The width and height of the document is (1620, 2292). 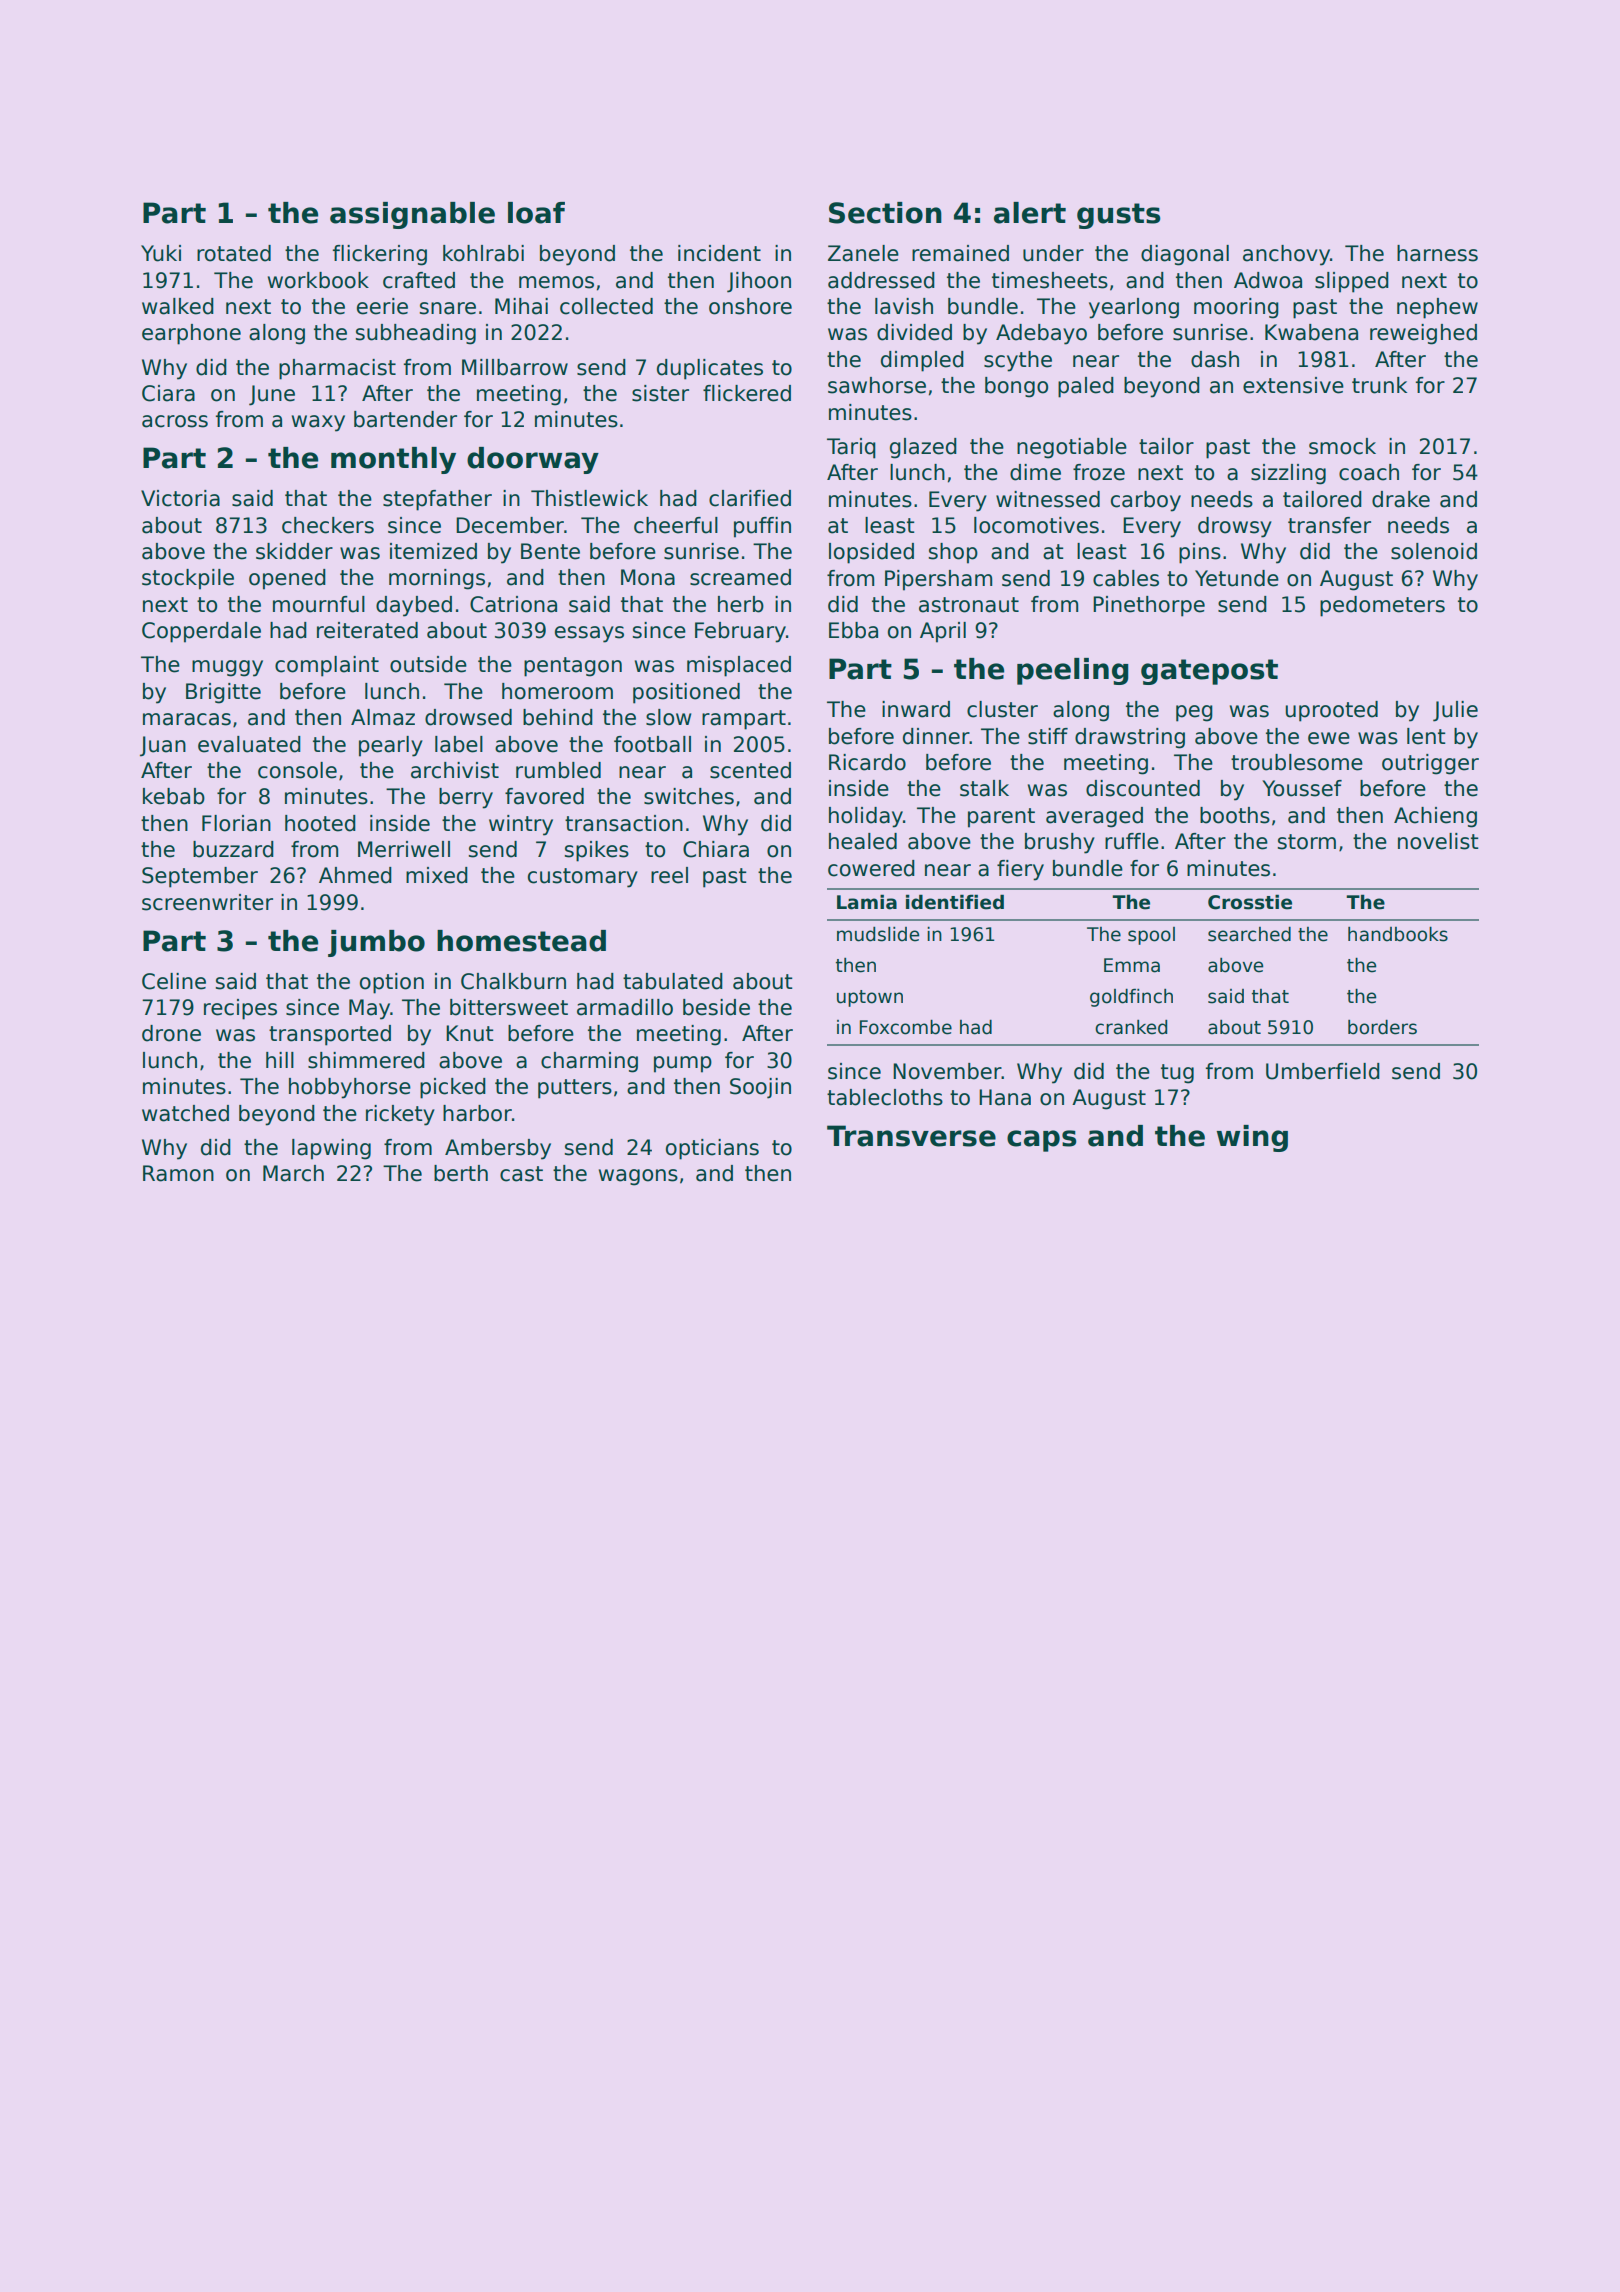 I want to click on Section, so click(x=885, y=213).
